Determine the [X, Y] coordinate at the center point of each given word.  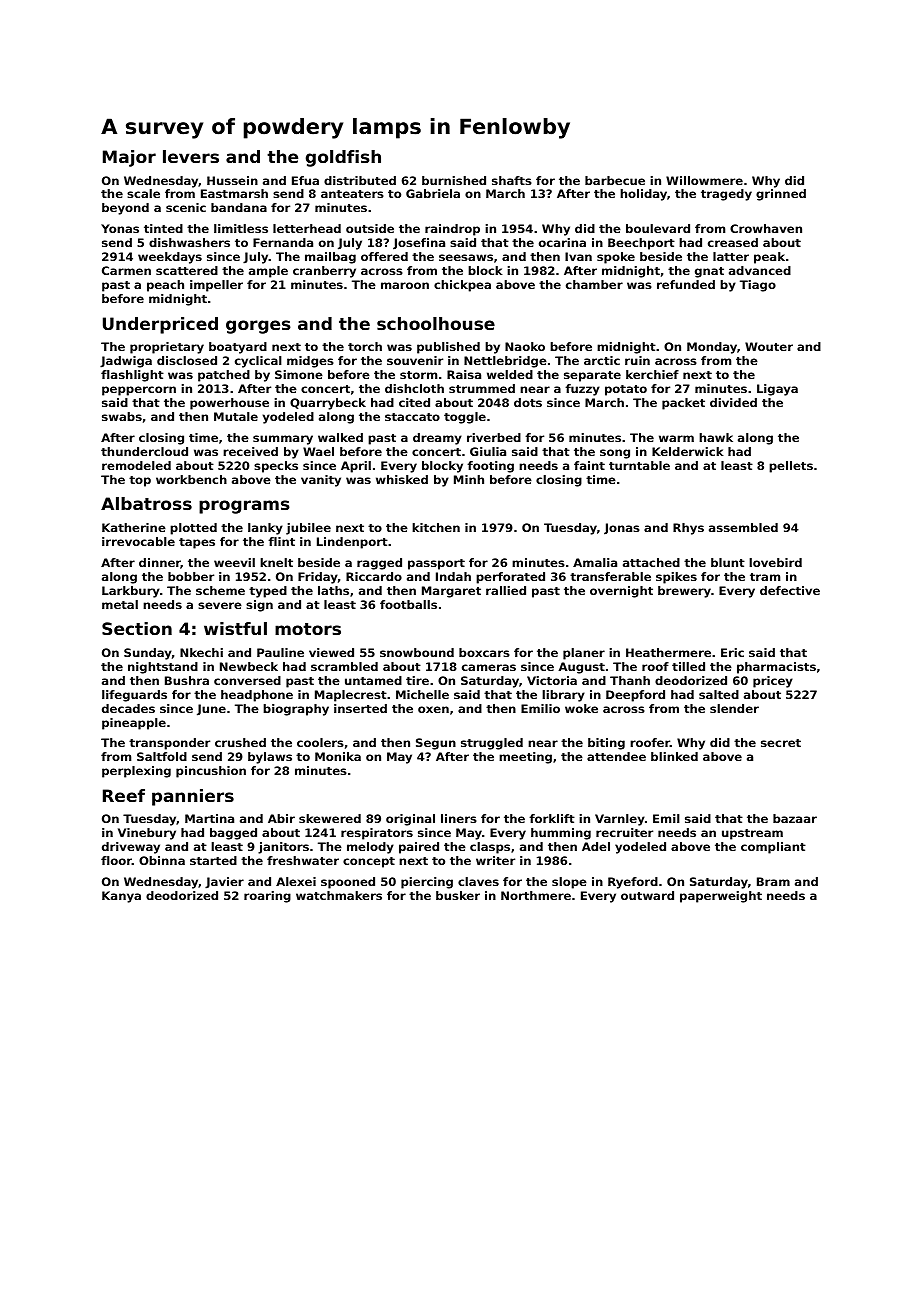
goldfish [343, 158]
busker [458, 895]
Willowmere [704, 180]
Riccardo [374, 576]
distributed [360, 180]
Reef [124, 795]
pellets [791, 467]
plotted [193, 529]
